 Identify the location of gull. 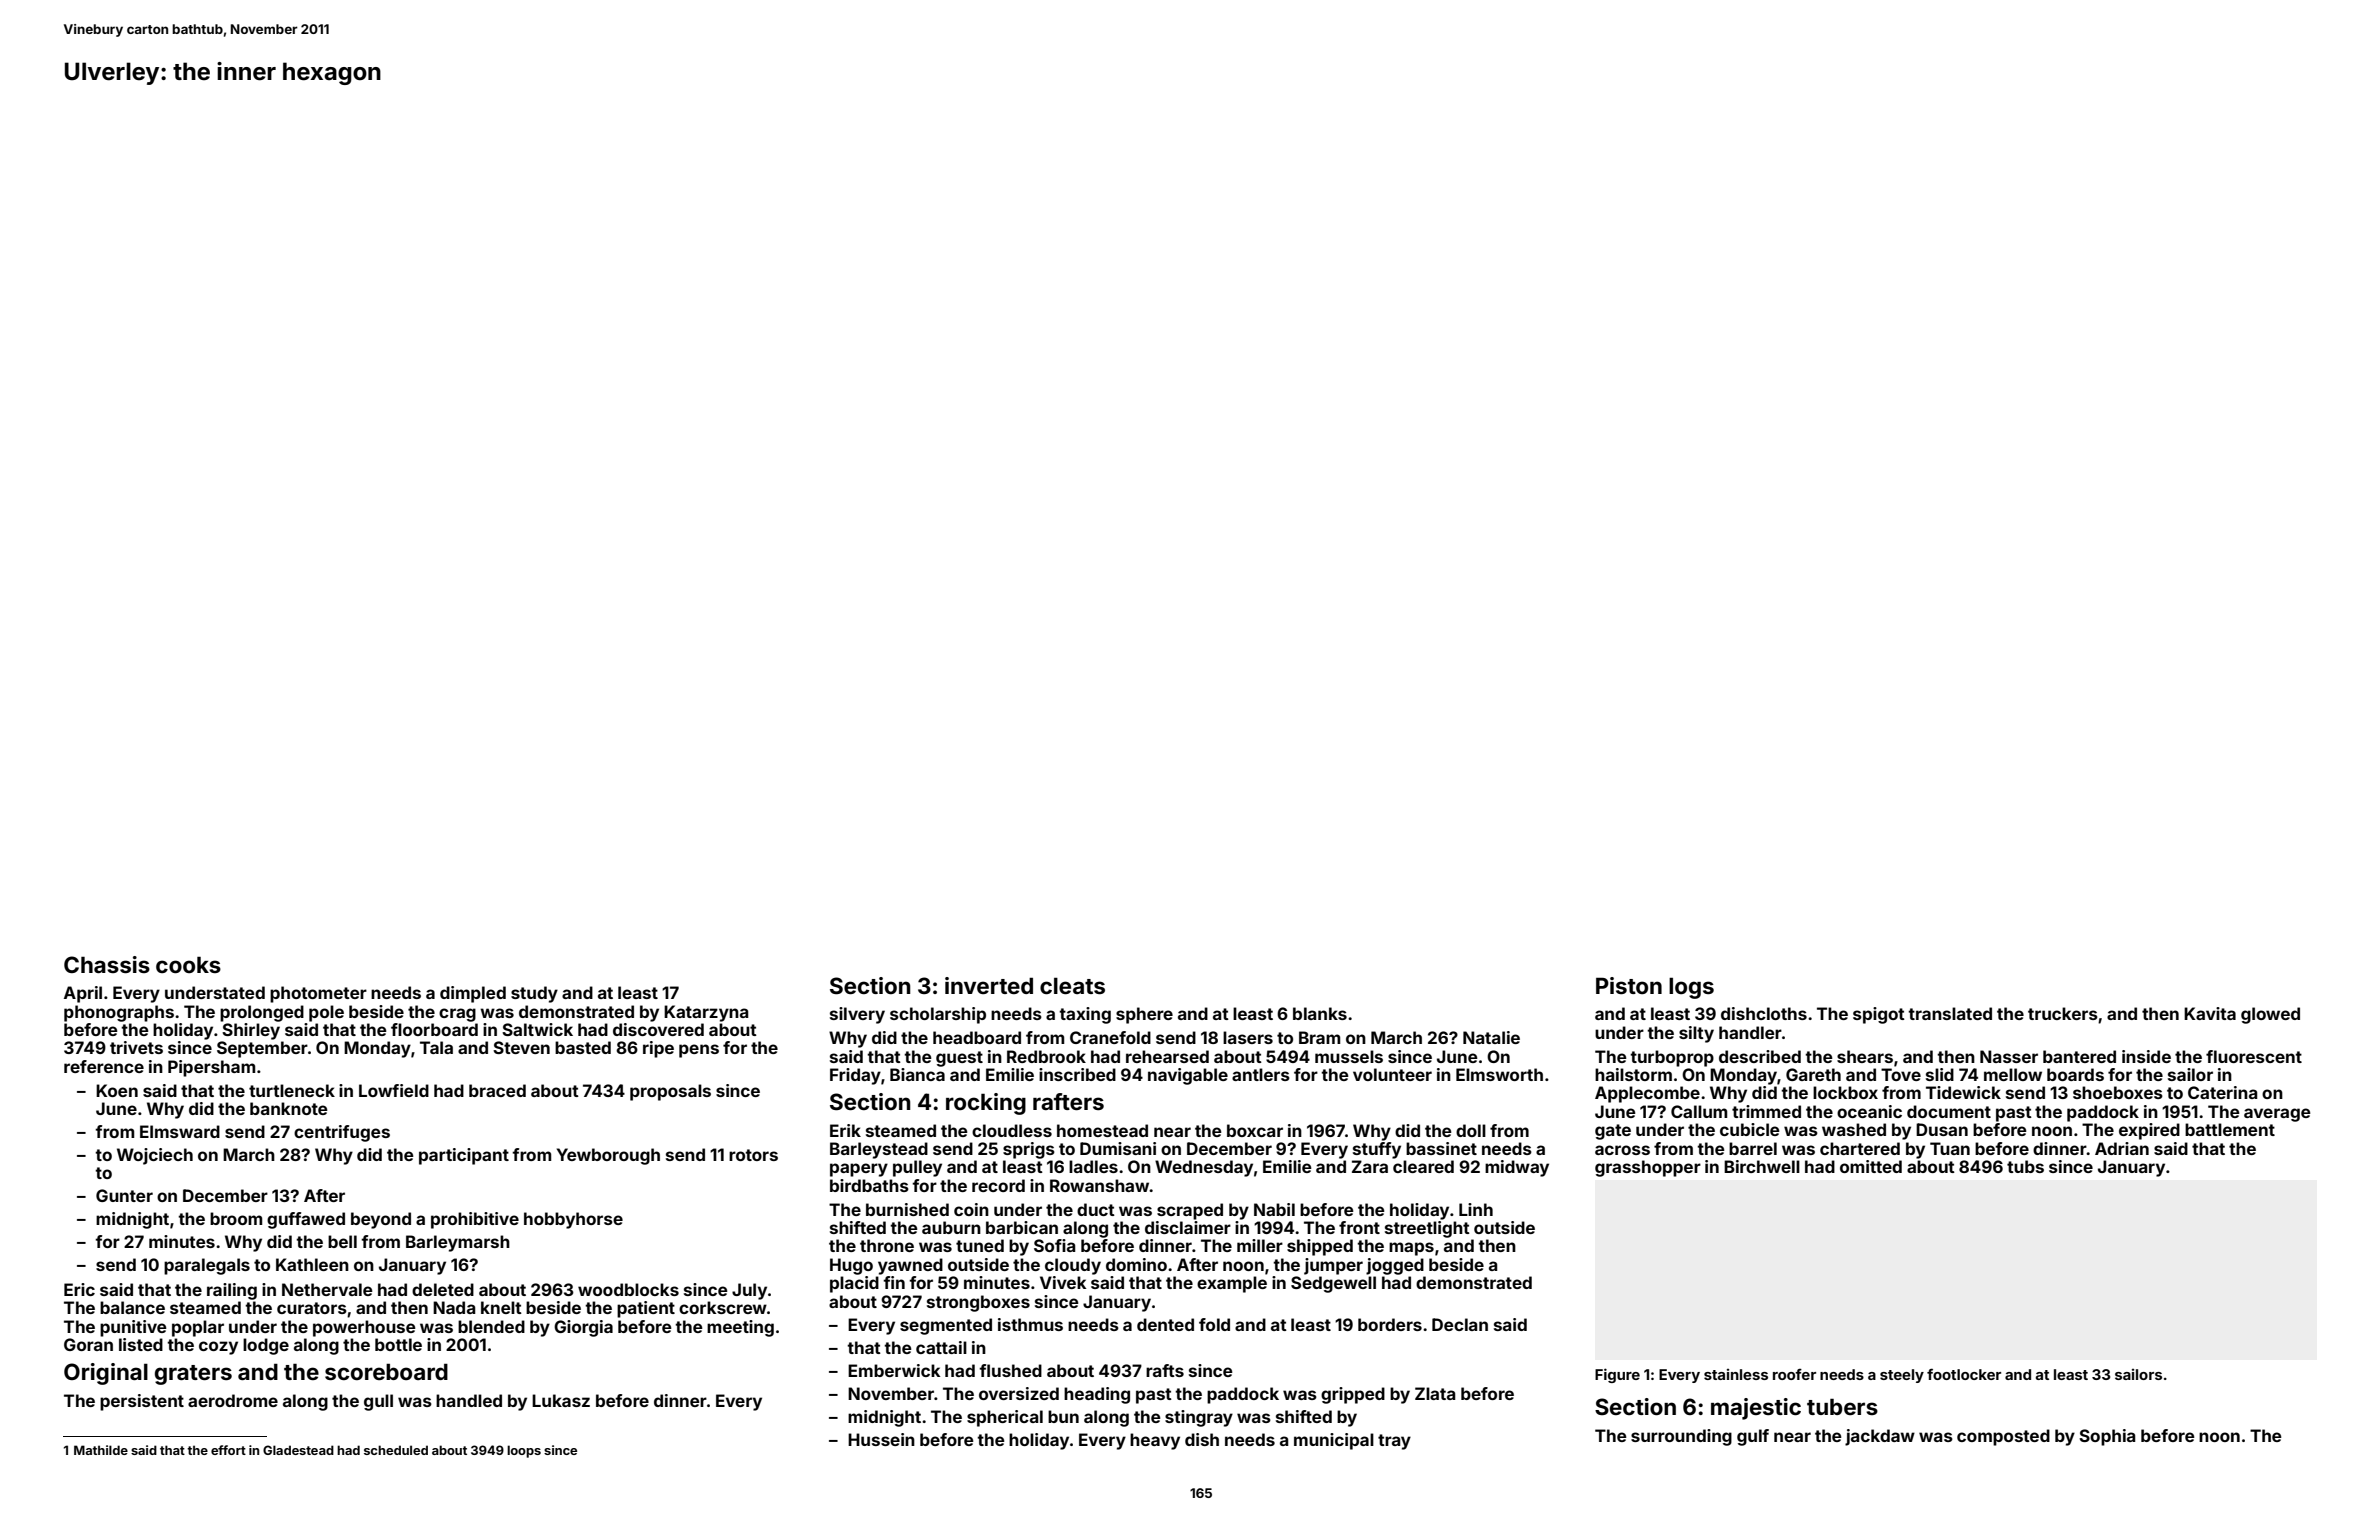
(378, 1402).
